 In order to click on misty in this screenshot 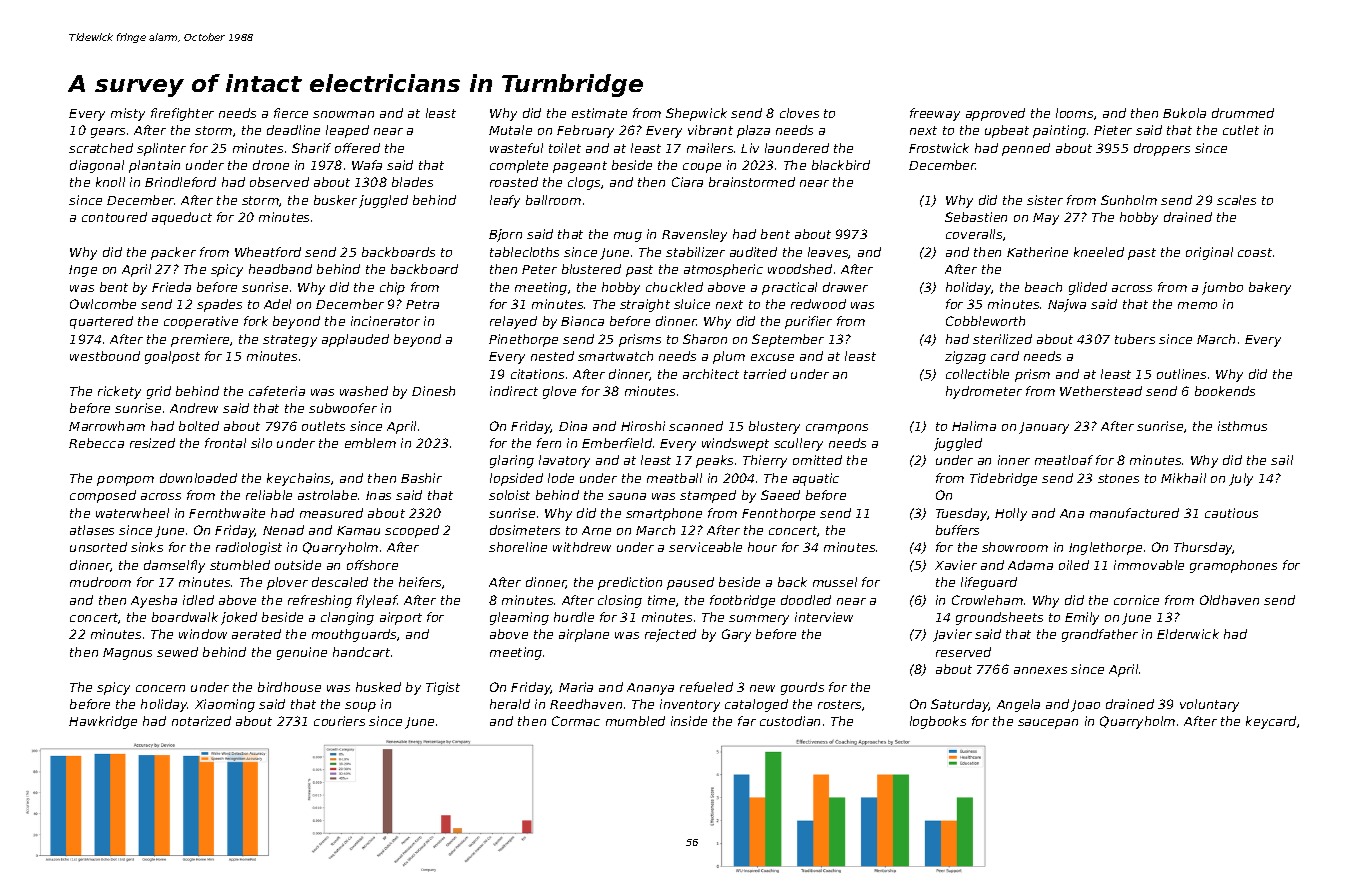, I will do `click(128, 114)`.
